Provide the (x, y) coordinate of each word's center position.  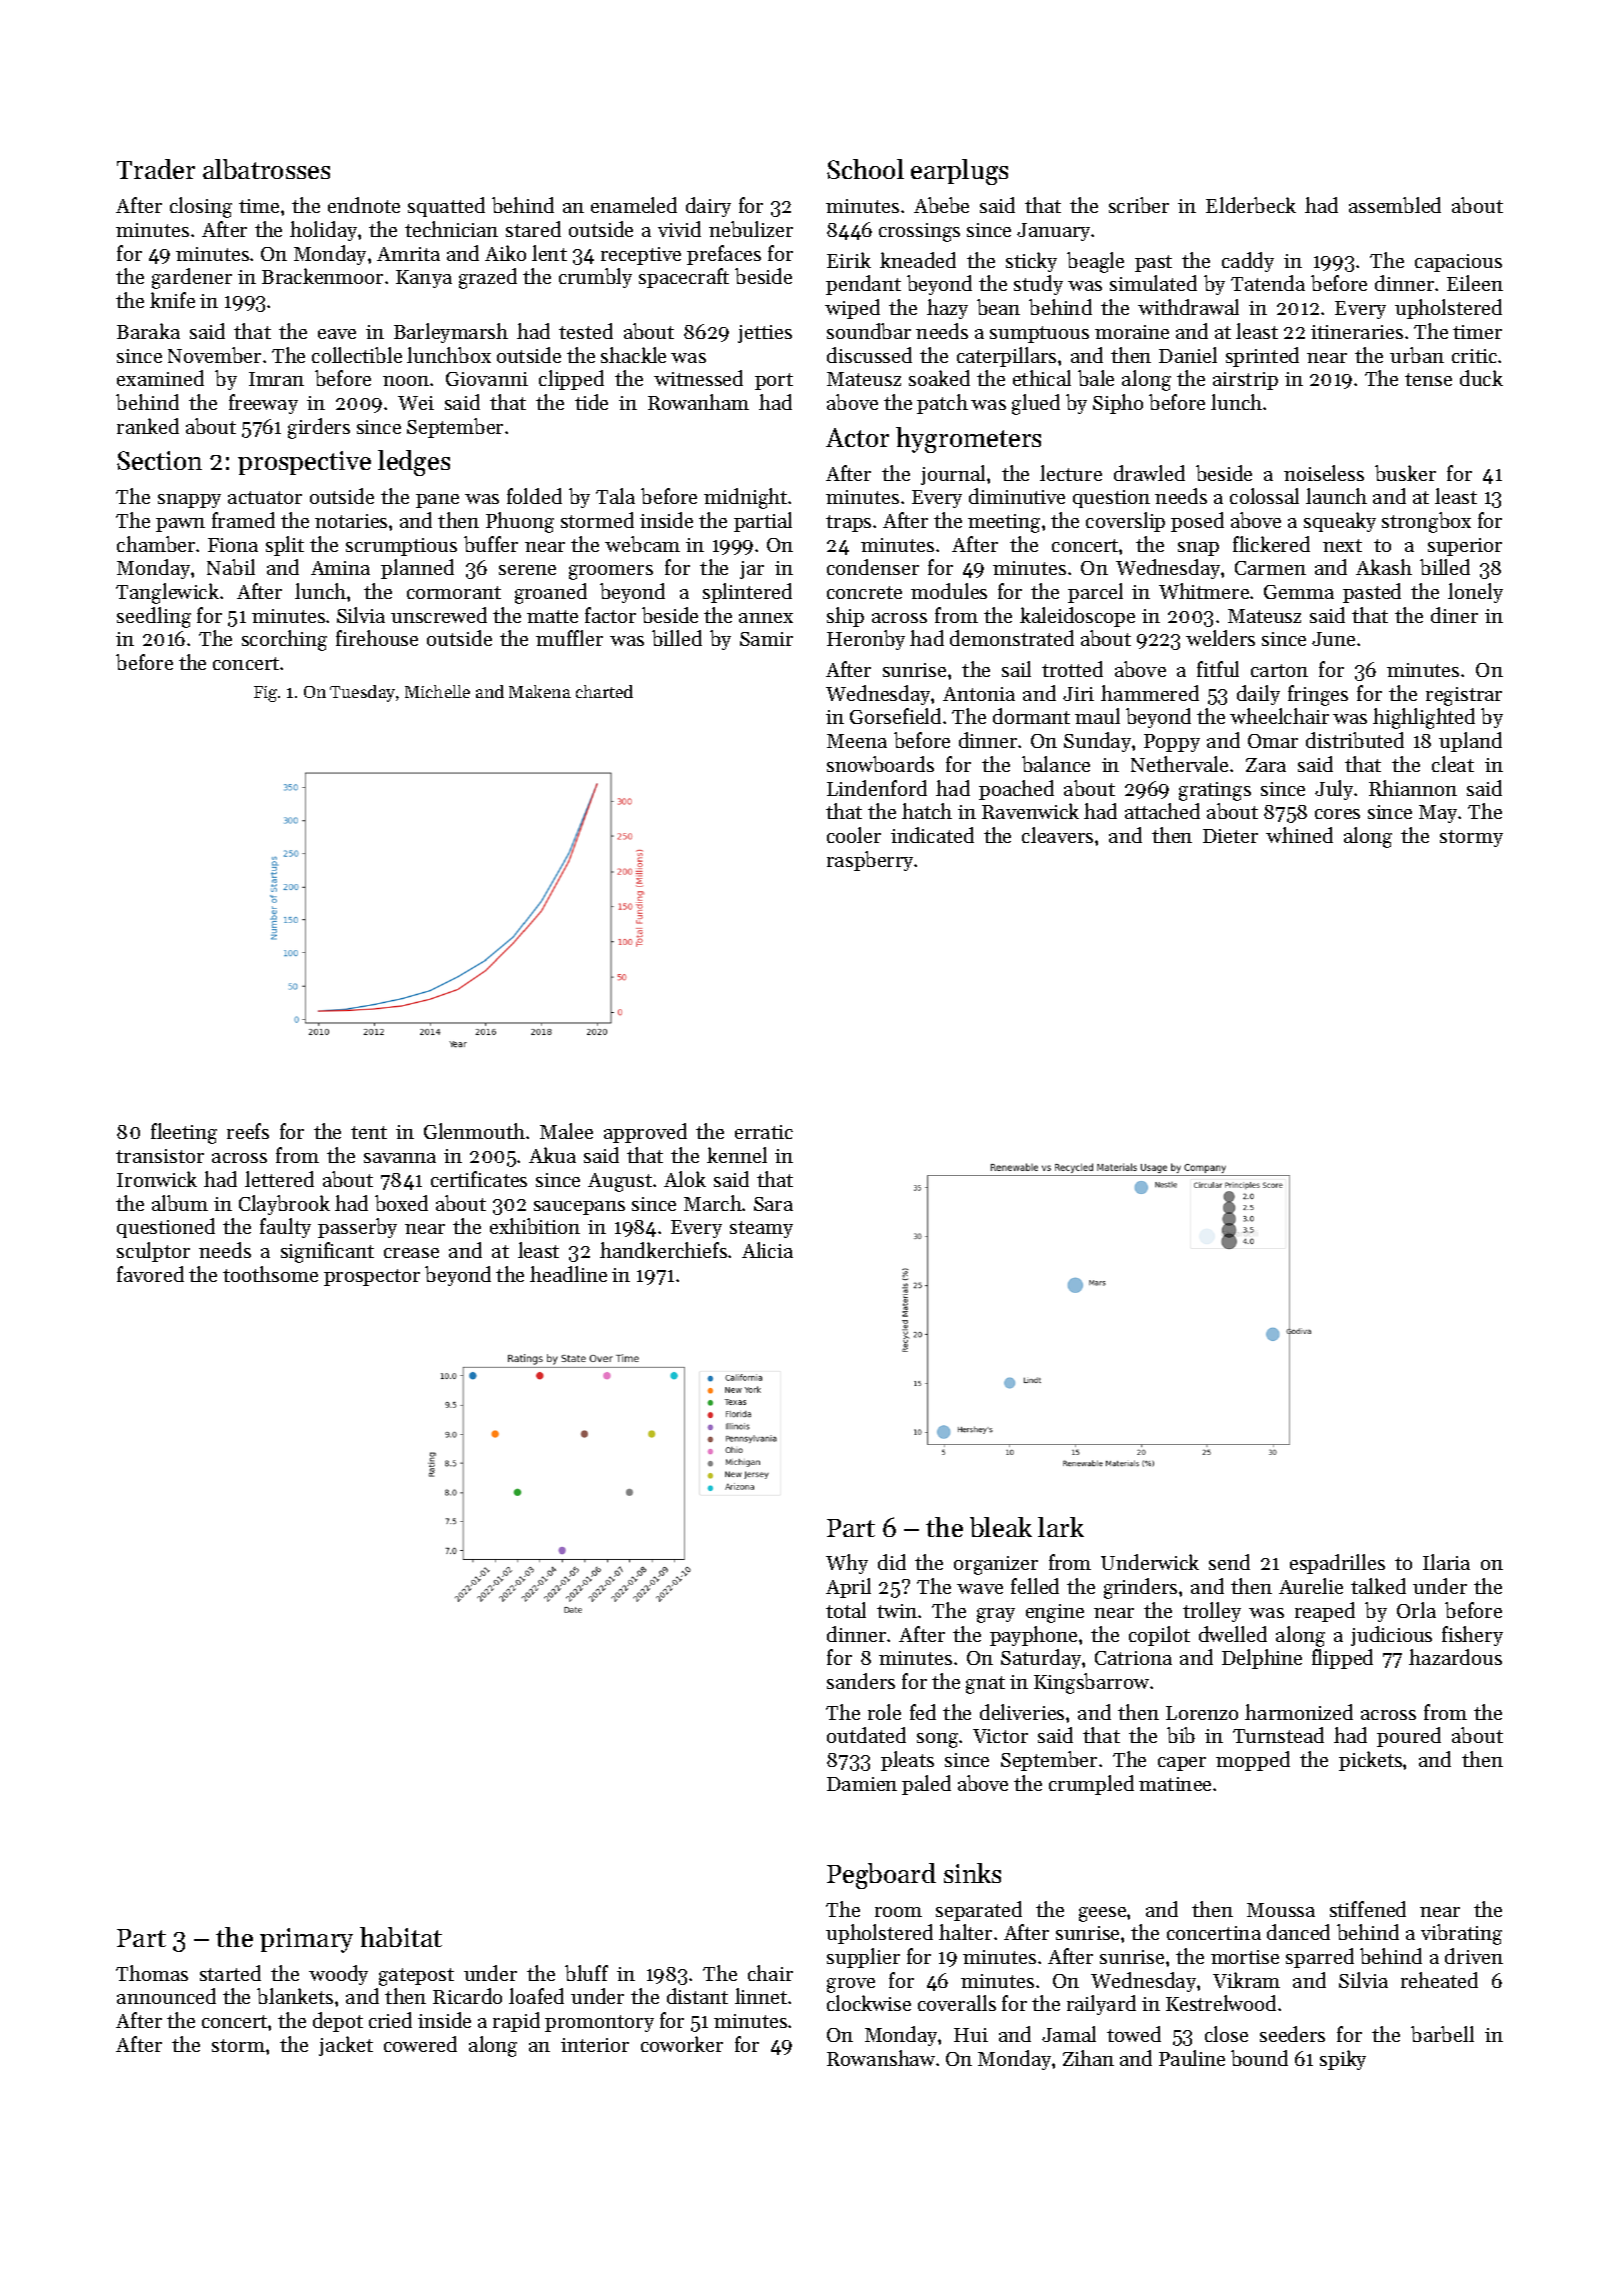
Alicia (767, 1250)
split (285, 546)
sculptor (153, 1252)
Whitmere (1204, 591)
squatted (446, 207)
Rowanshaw (881, 2058)
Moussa (1281, 1910)
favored (150, 1274)
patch (942, 404)
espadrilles (1337, 1564)
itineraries (1357, 332)
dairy (708, 207)
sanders (861, 1681)
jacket (346, 2046)
